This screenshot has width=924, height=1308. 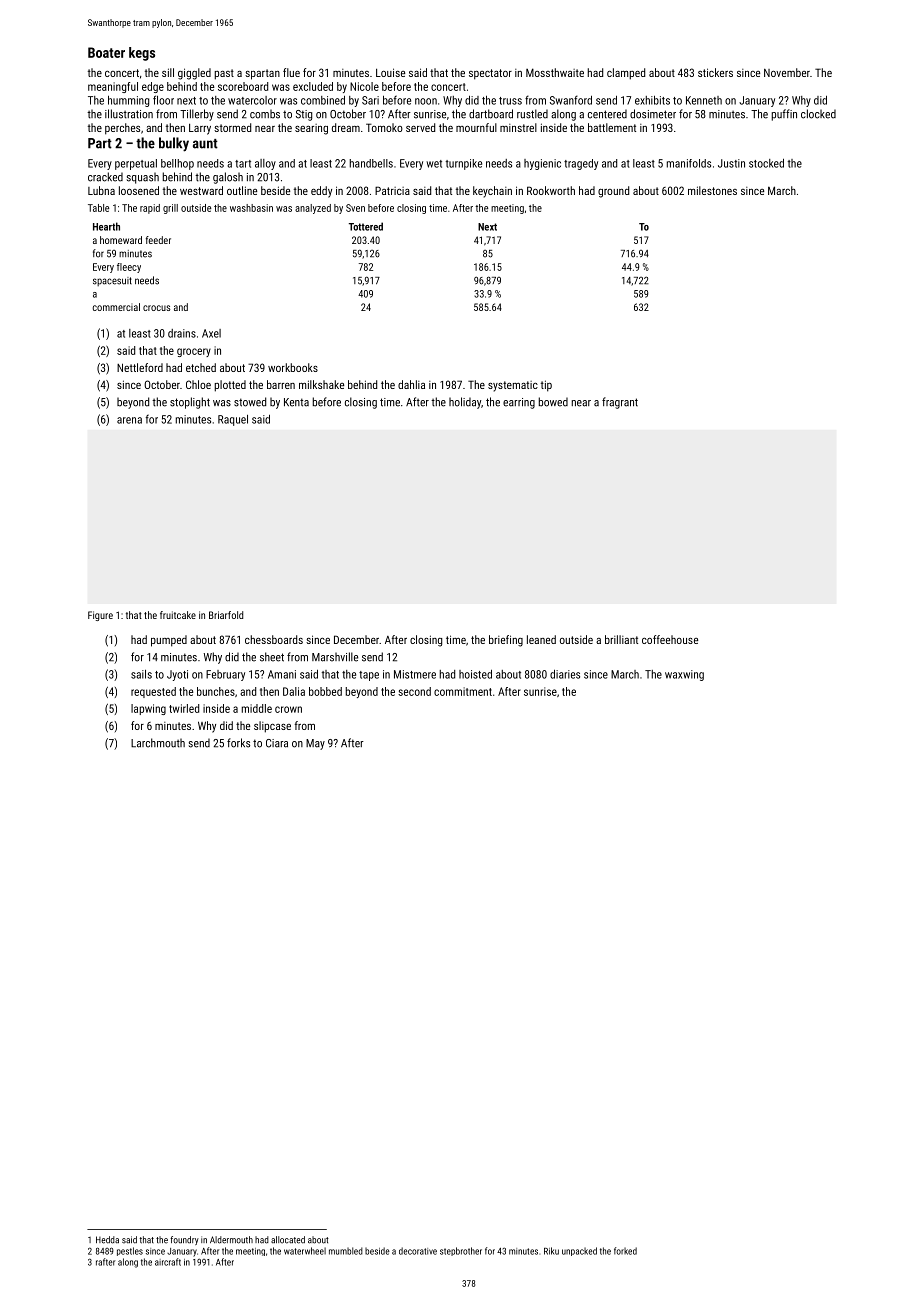 I want to click on unpacked, so click(x=579, y=1251).
